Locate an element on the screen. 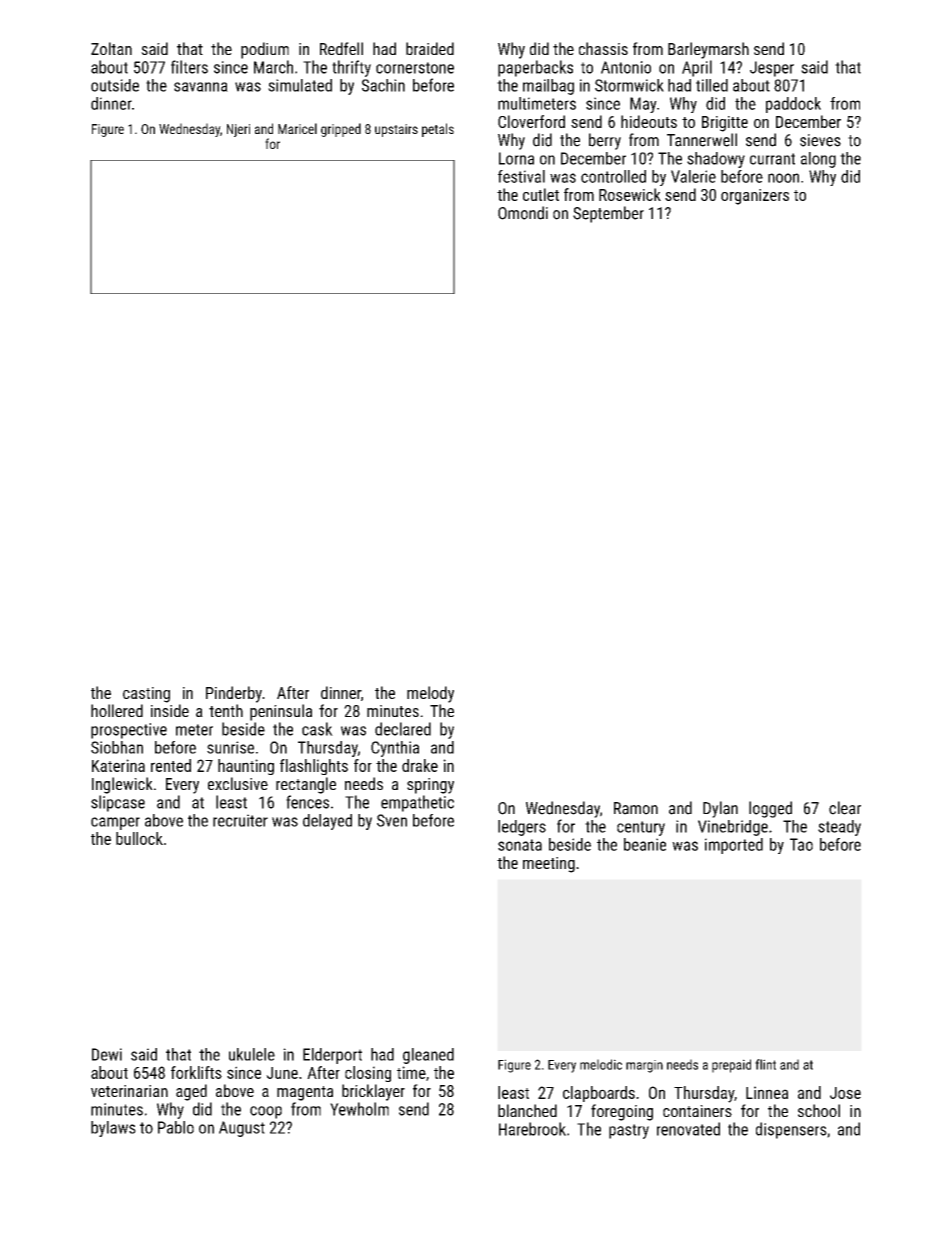  meeting is located at coordinates (549, 865).
